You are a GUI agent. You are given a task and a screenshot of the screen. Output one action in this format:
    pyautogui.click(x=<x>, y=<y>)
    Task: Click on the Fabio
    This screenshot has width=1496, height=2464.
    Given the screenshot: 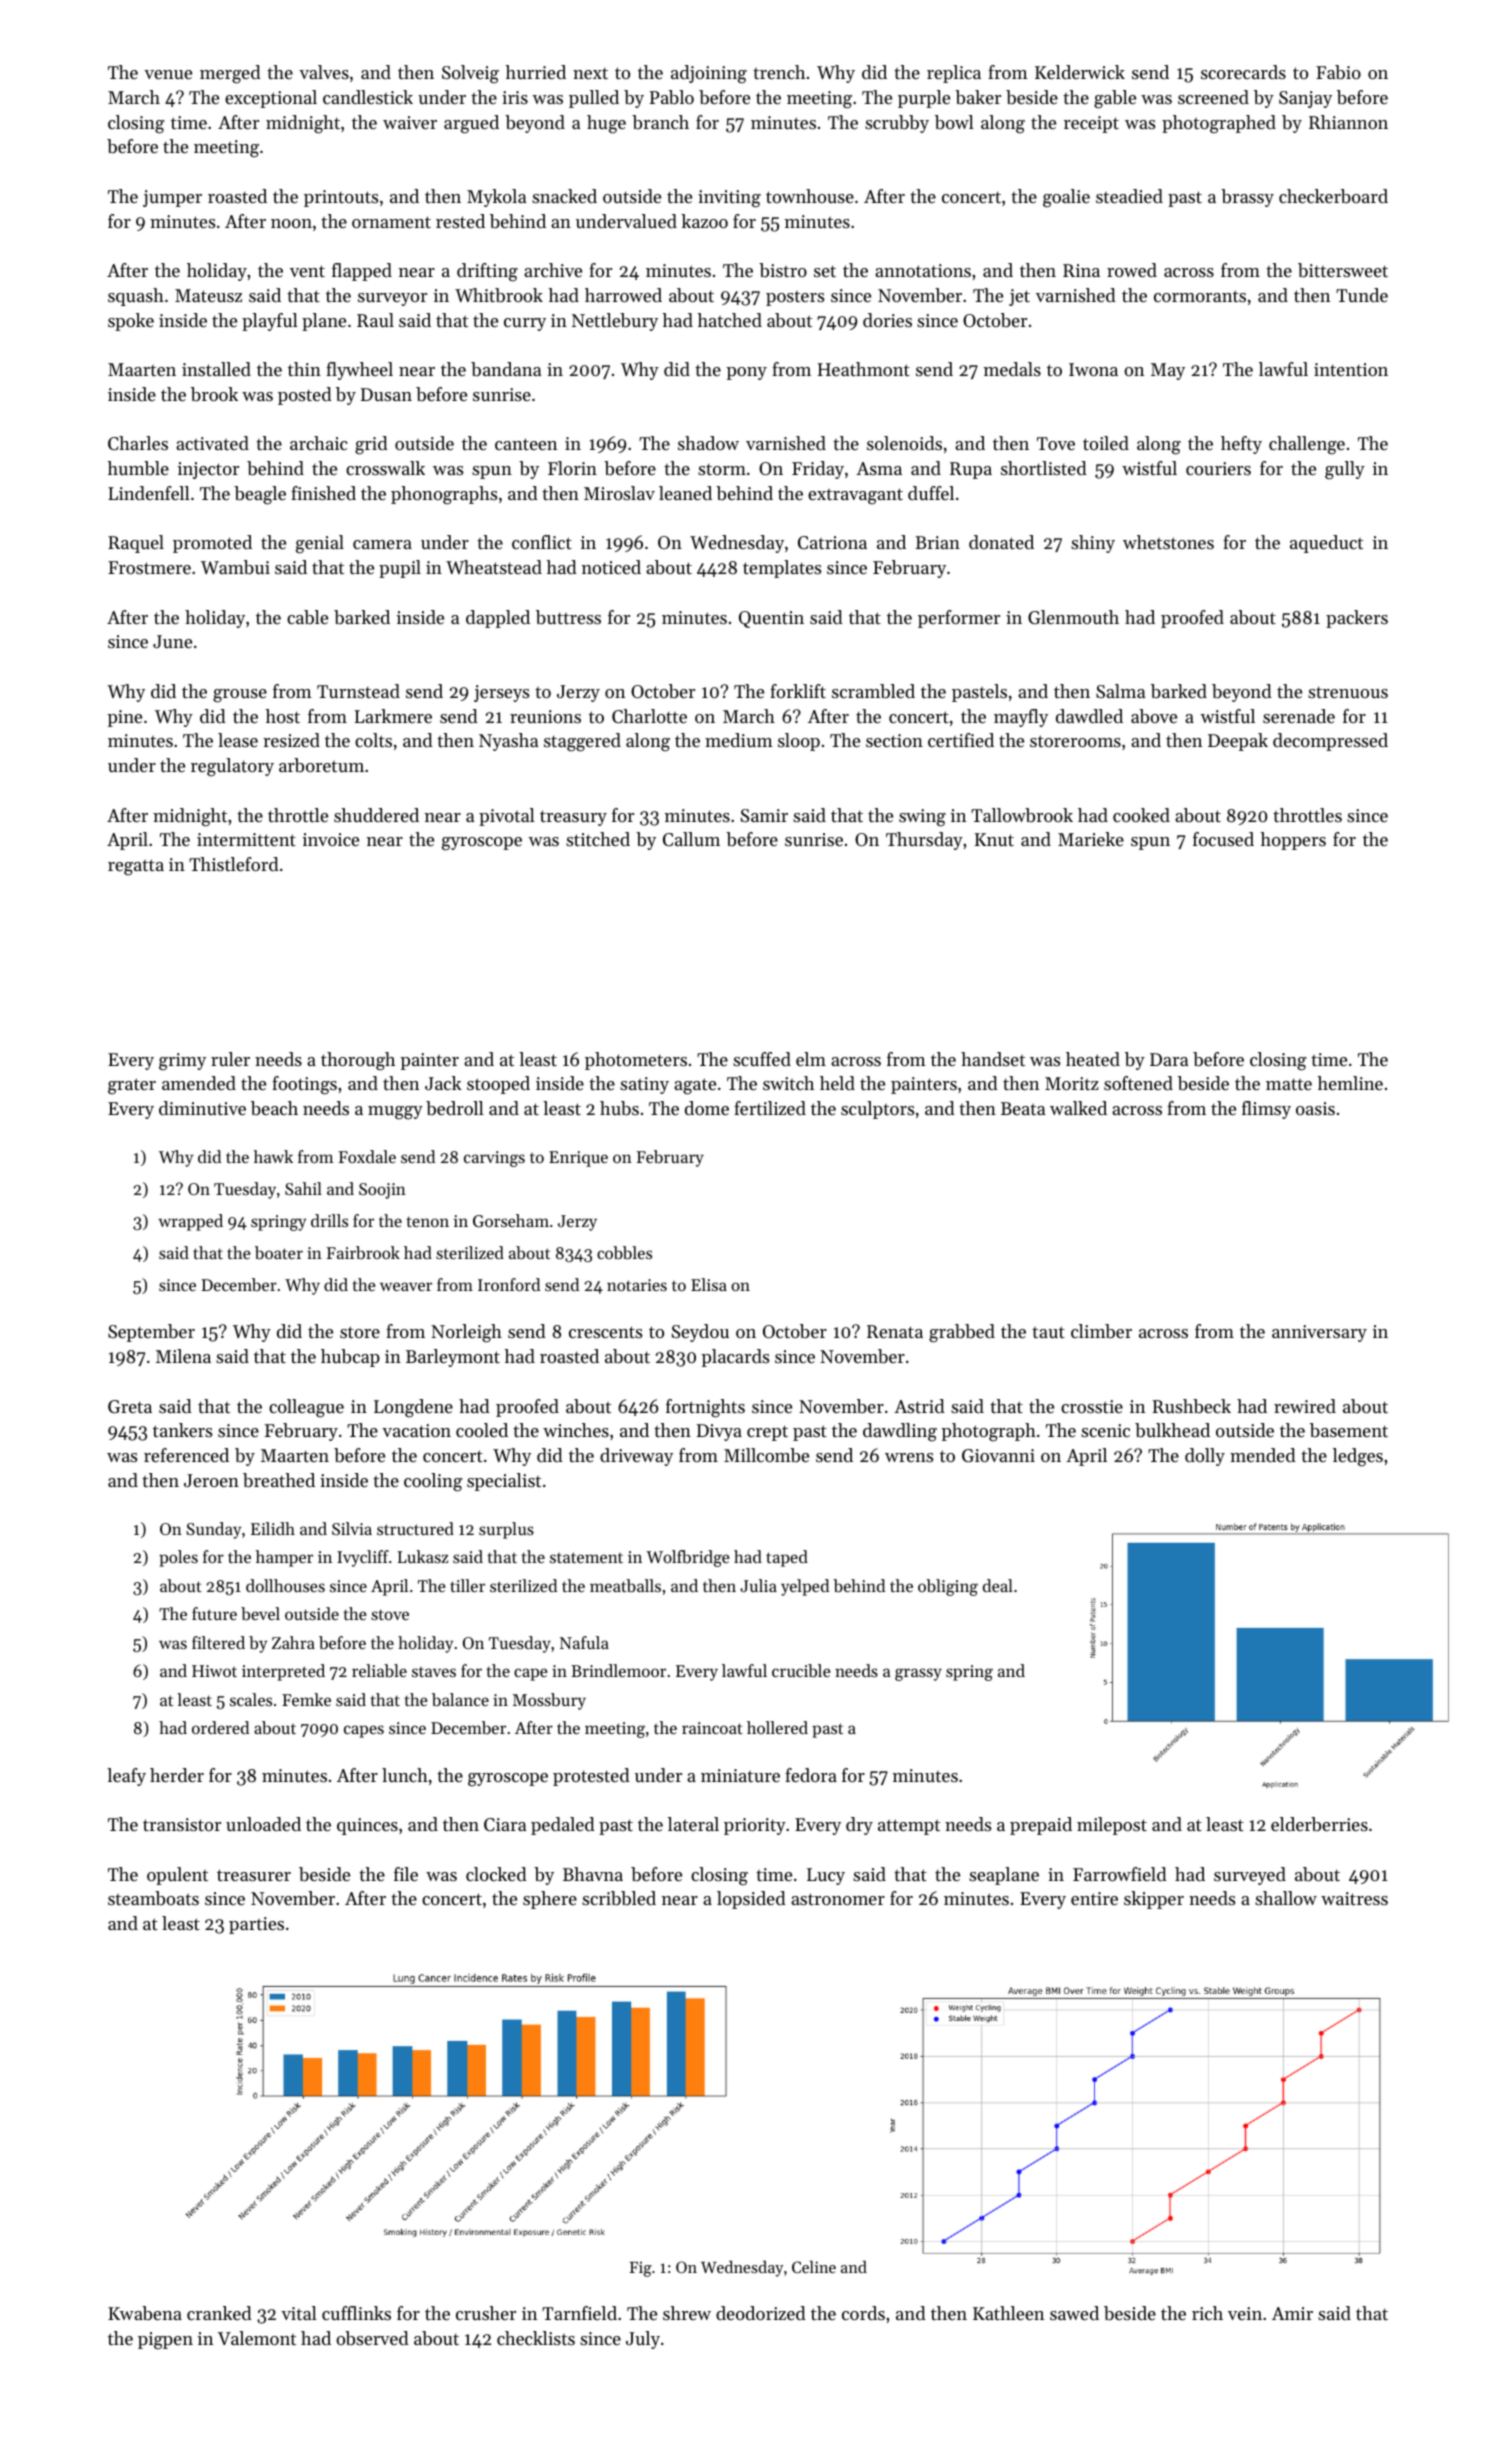 What is the action you would take?
    pyautogui.click(x=1338, y=72)
